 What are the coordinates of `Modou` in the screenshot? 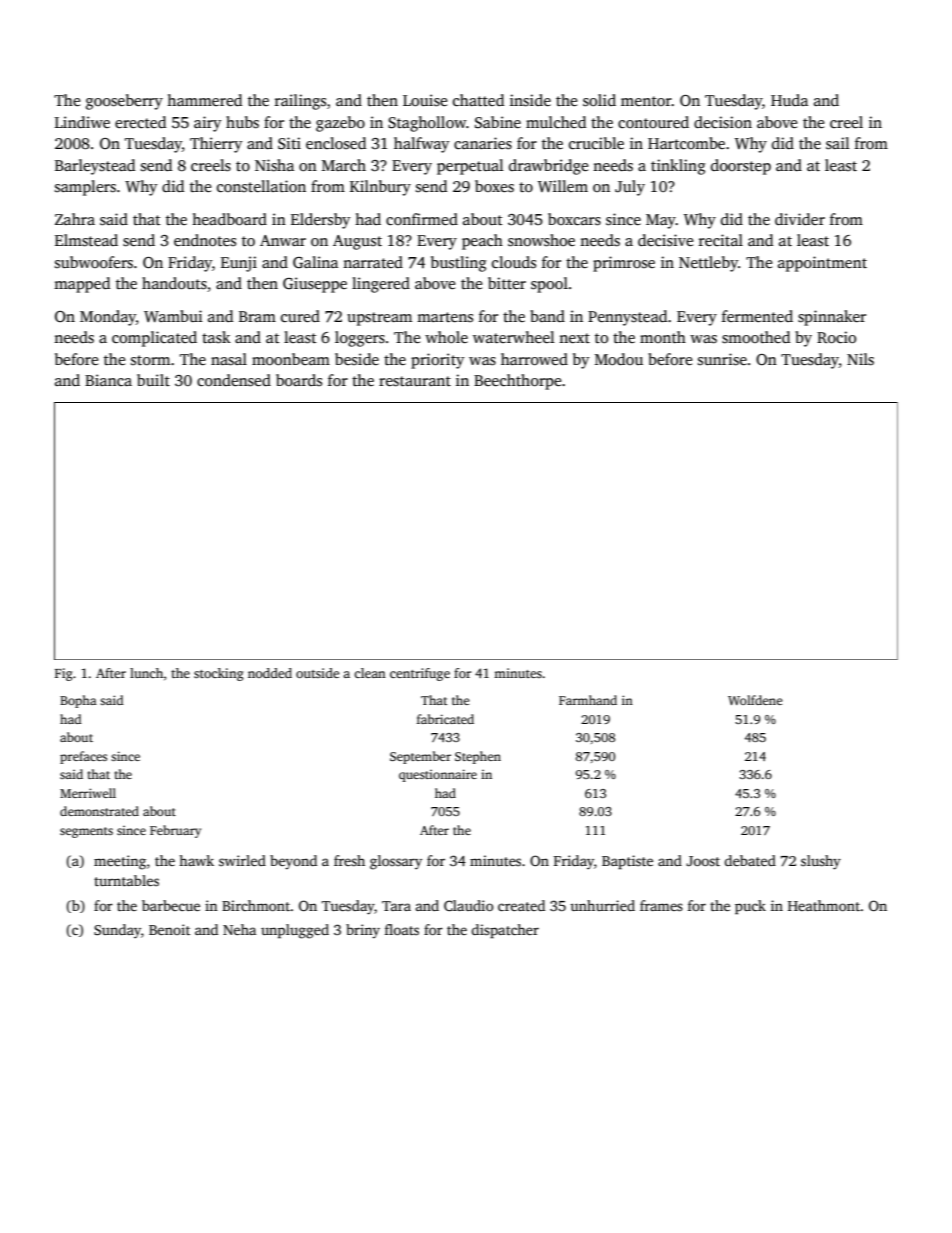 It's located at (619, 359).
